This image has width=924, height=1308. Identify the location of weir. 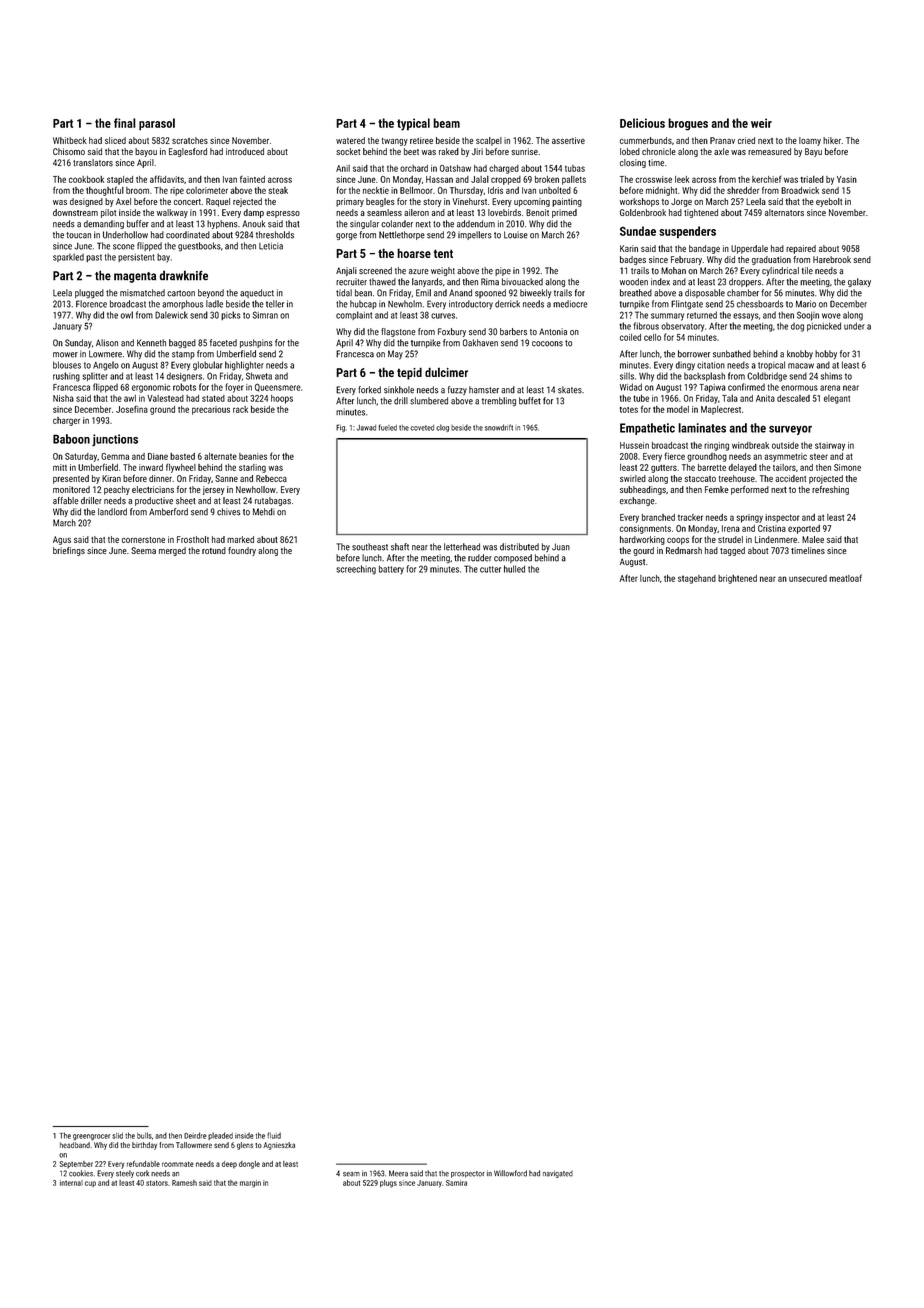
(761, 123).
